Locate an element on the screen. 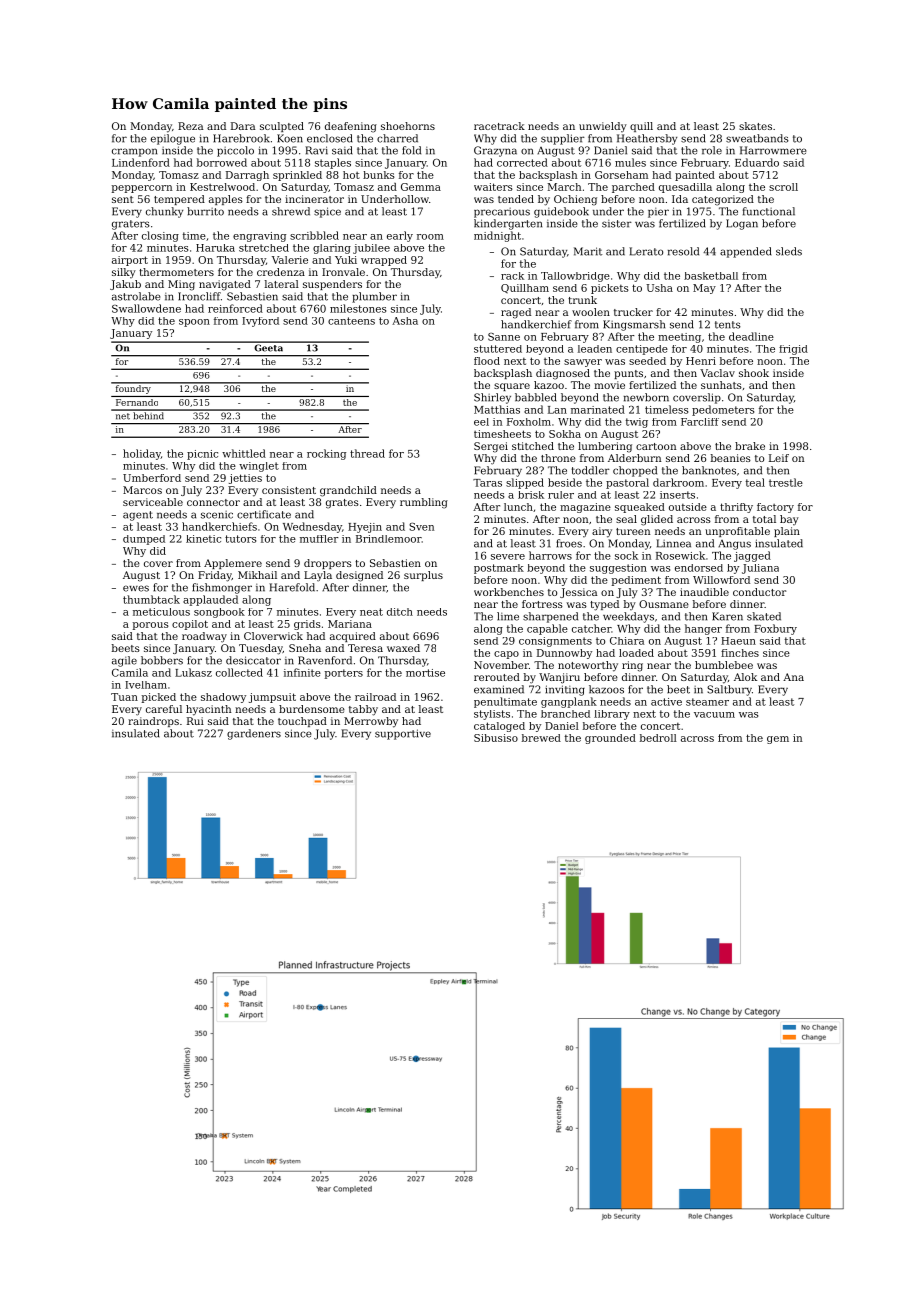 This screenshot has height=1308, width=924. neat is located at coordinates (371, 612).
